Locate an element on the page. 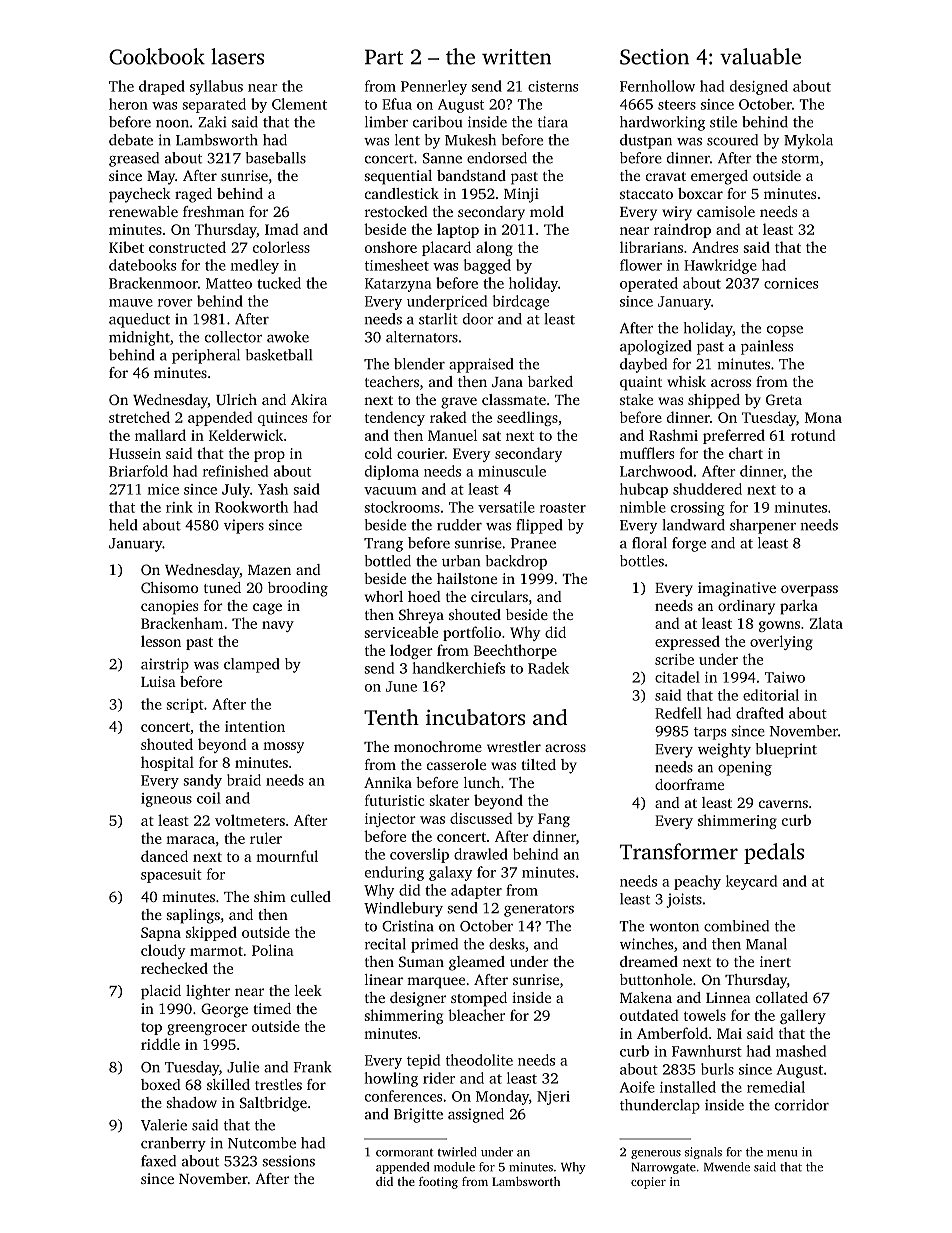  Briarfold is located at coordinates (138, 471).
